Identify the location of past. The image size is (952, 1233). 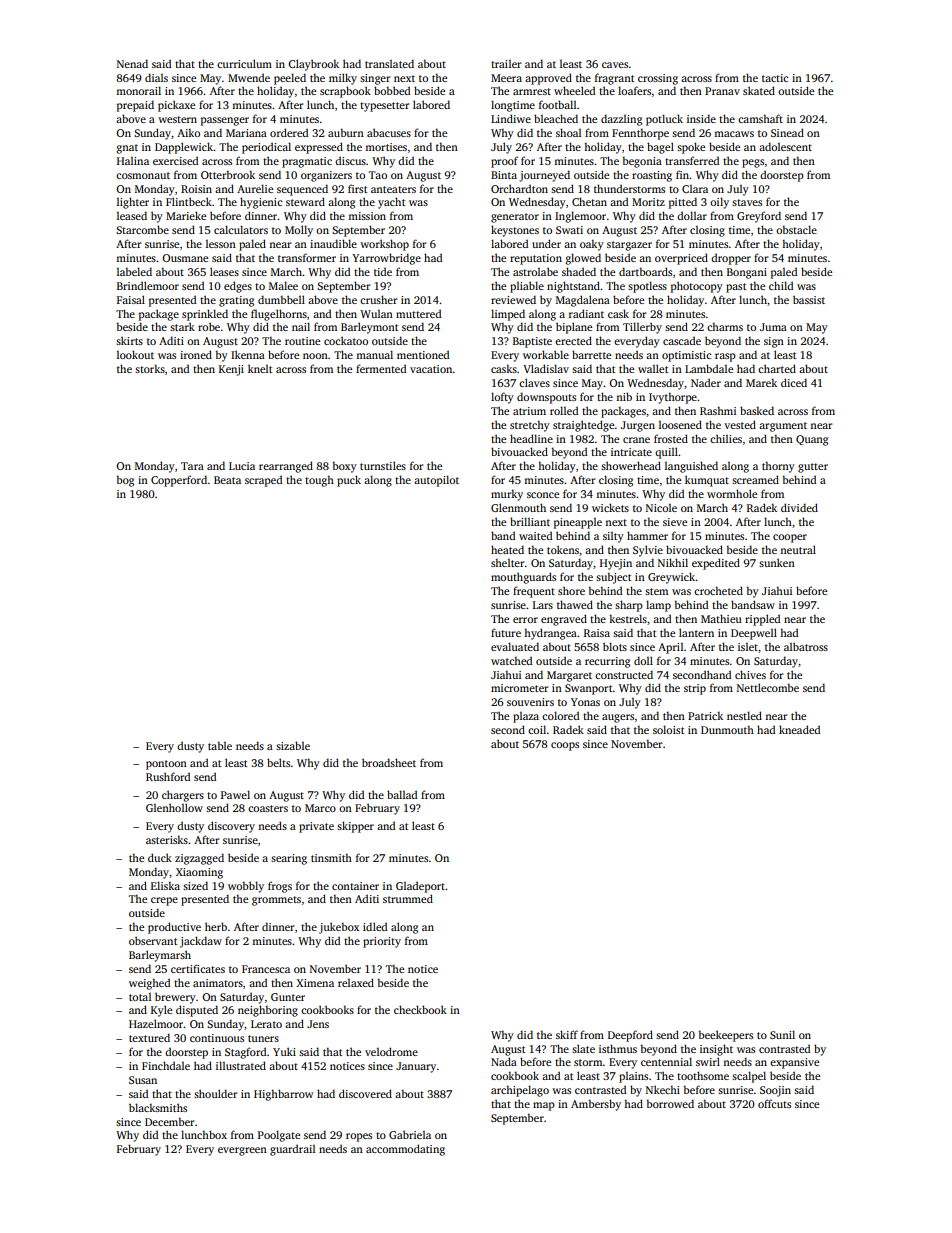
(736, 288).
